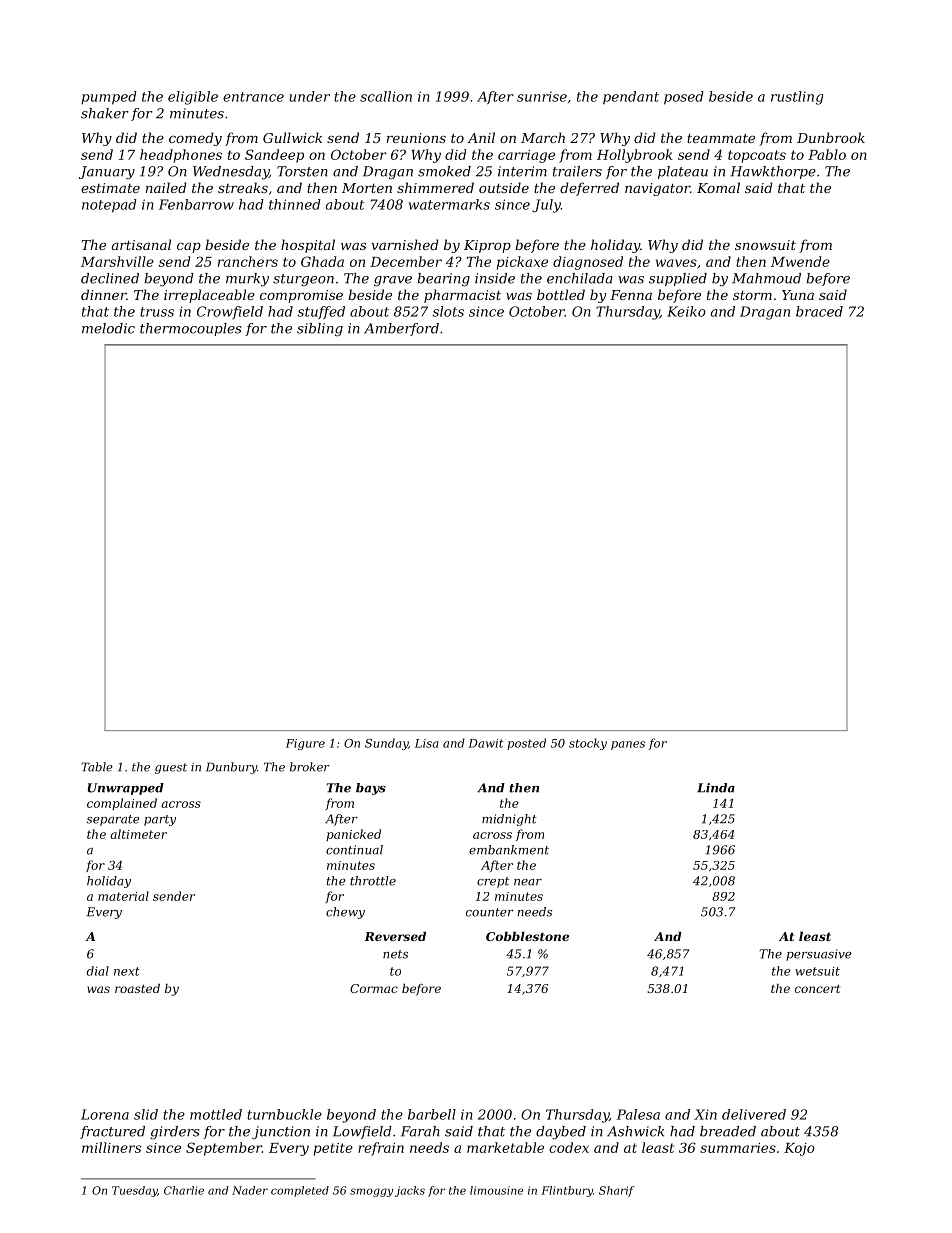 The width and height of the image is (952, 1233). Describe the element at coordinates (628, 745) in the image. I see `panes` at that location.
